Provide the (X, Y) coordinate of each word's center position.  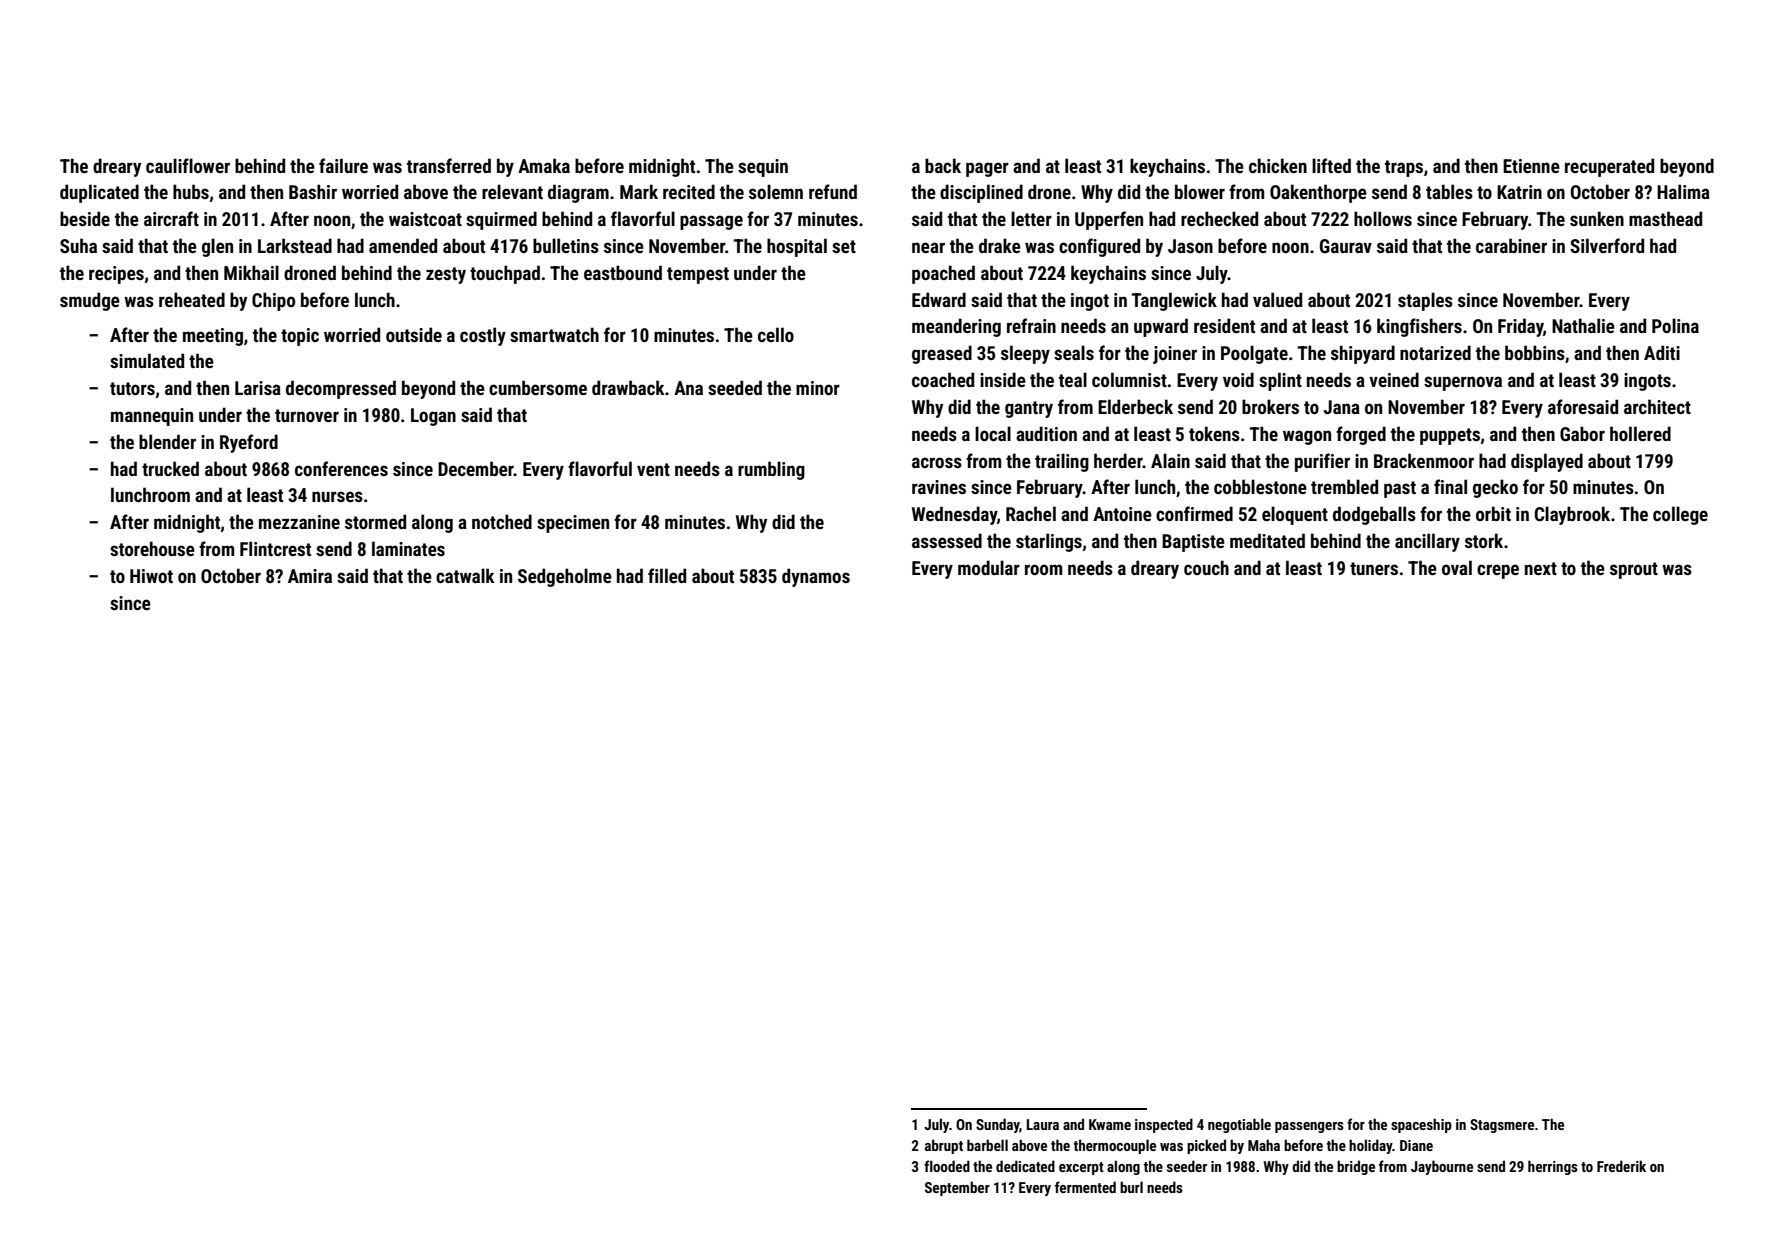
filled (667, 575)
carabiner (1511, 245)
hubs (191, 191)
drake (1000, 245)
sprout (1634, 570)
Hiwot (151, 576)
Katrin (1519, 192)
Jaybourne (1442, 1167)
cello (776, 334)
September (957, 1188)
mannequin (152, 417)
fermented (1085, 1187)
